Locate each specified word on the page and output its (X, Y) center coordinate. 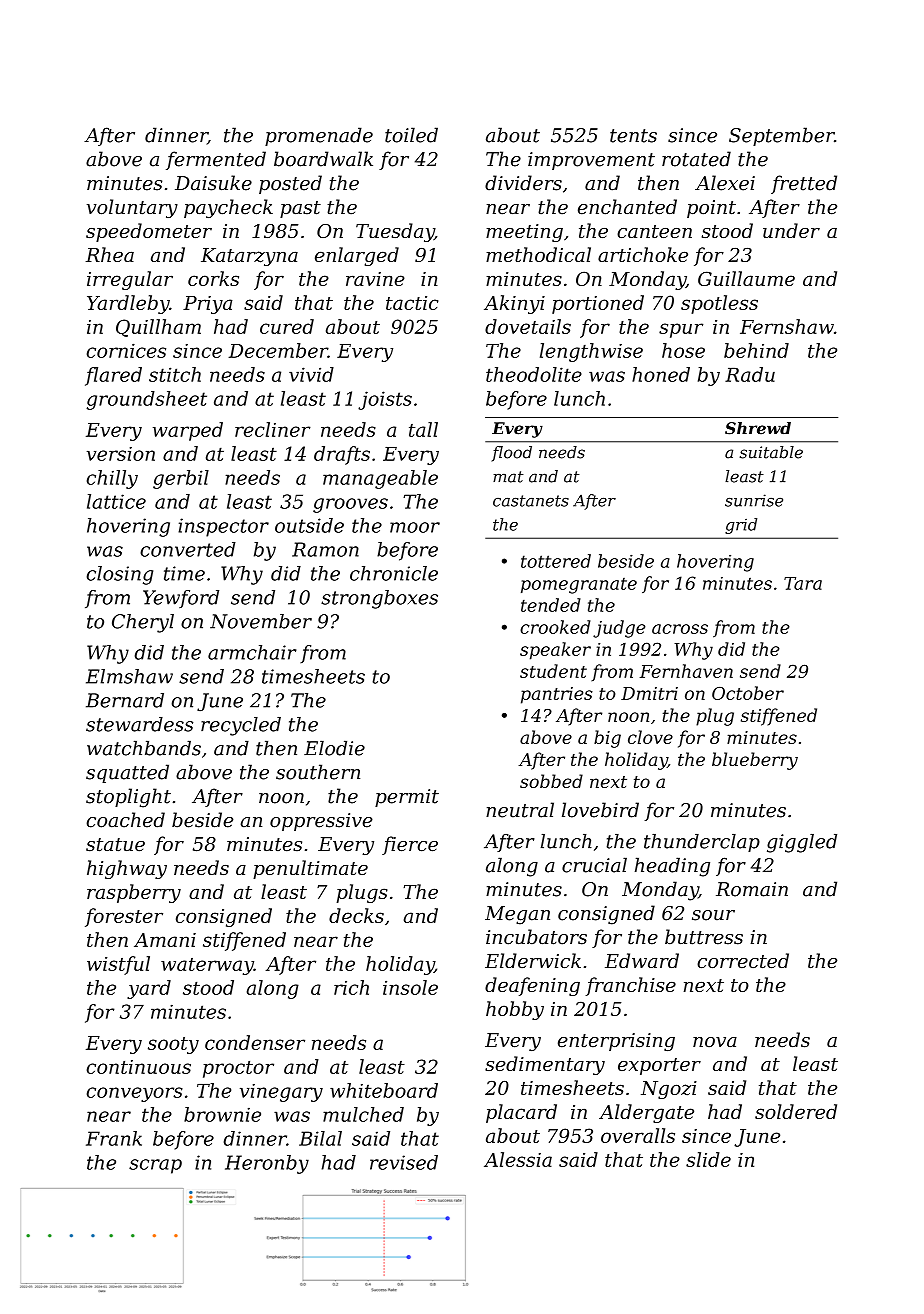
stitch (175, 374)
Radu (750, 374)
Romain (752, 889)
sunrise (754, 500)
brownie (222, 1114)
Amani (165, 940)
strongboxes (379, 599)
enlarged (357, 256)
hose (683, 350)
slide (708, 1159)
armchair (252, 652)
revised (404, 1162)
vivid (311, 374)
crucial (594, 865)
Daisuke (213, 183)
